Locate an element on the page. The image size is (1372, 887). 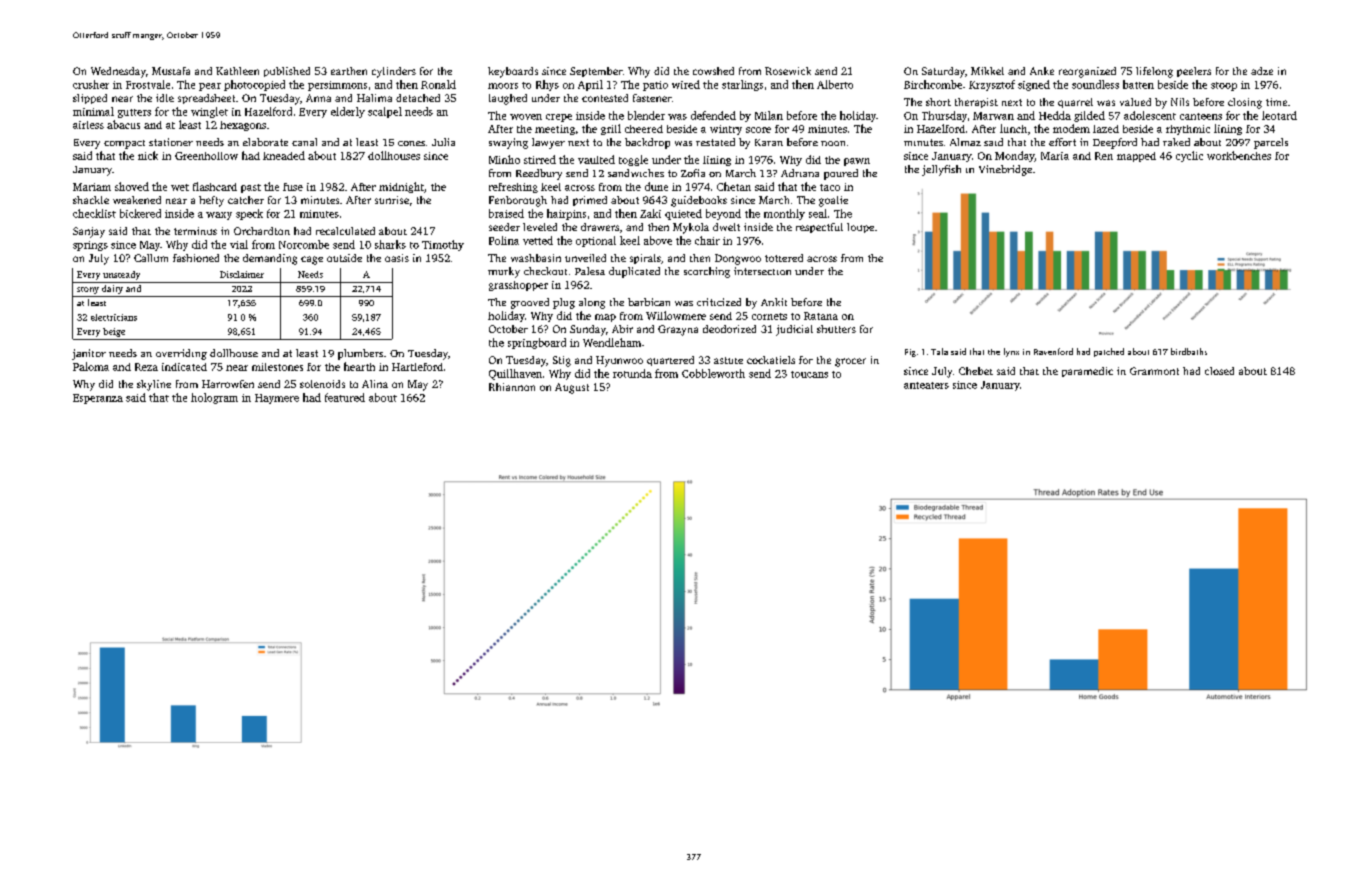
anteaters is located at coordinates (926, 385).
